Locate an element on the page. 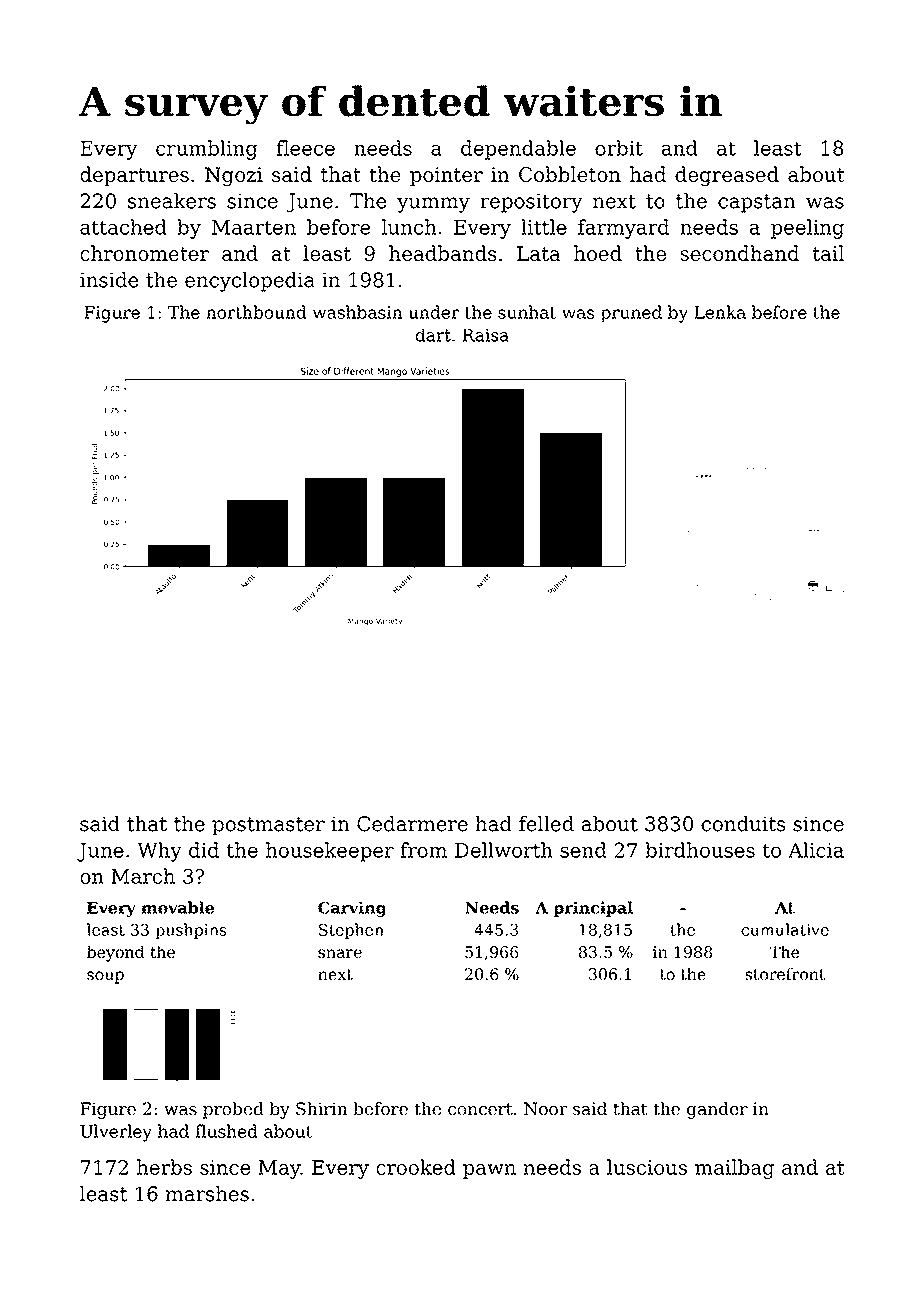 The image size is (924, 1308). attached is located at coordinates (123, 227).
